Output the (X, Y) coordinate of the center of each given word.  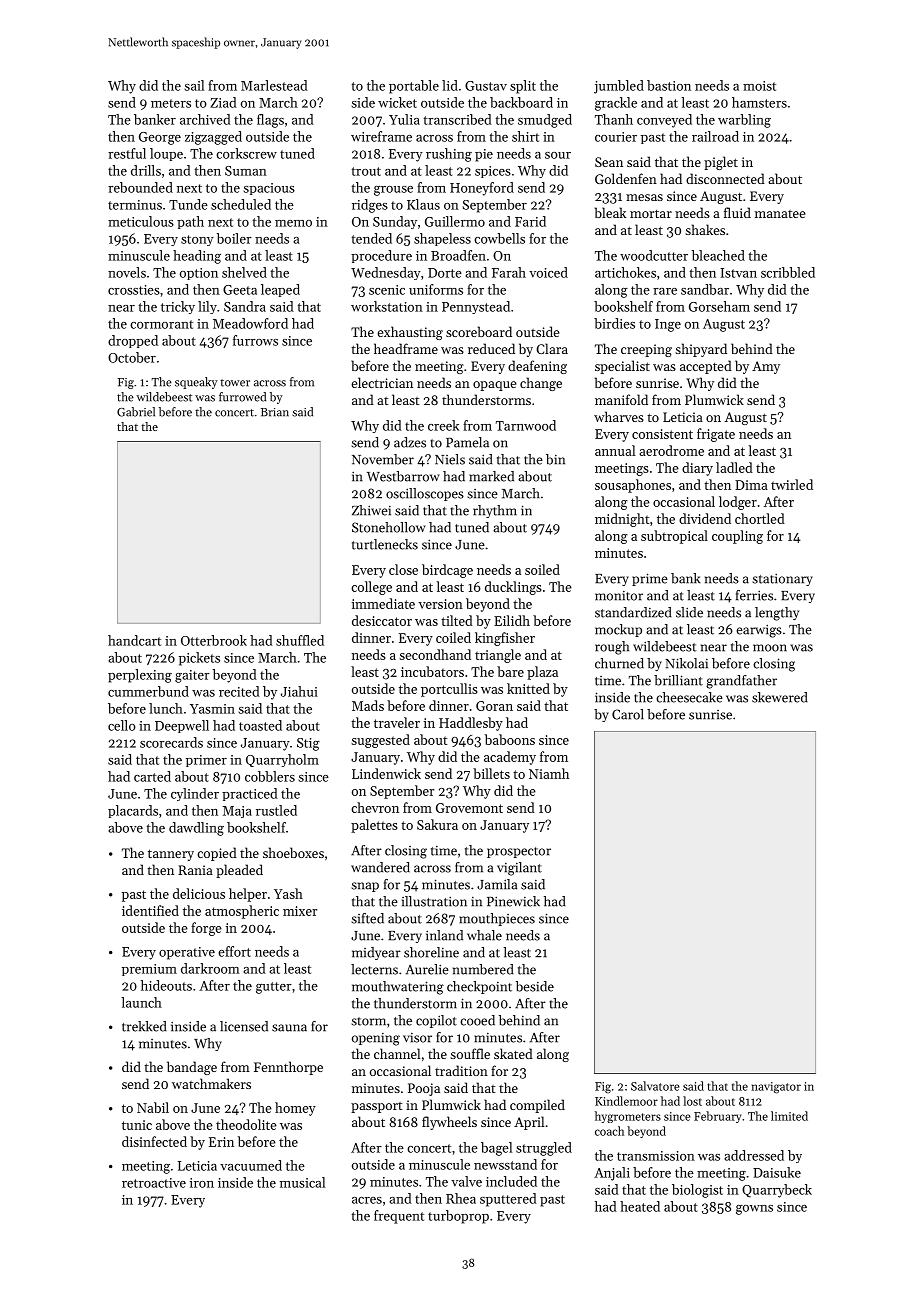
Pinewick (513, 901)
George (160, 138)
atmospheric (242, 912)
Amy (766, 367)
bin (555, 459)
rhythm (495, 511)
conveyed (664, 121)
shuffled (300, 640)
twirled (792, 484)
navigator (776, 1088)
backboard (521, 102)
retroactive (154, 1183)
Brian (275, 412)
